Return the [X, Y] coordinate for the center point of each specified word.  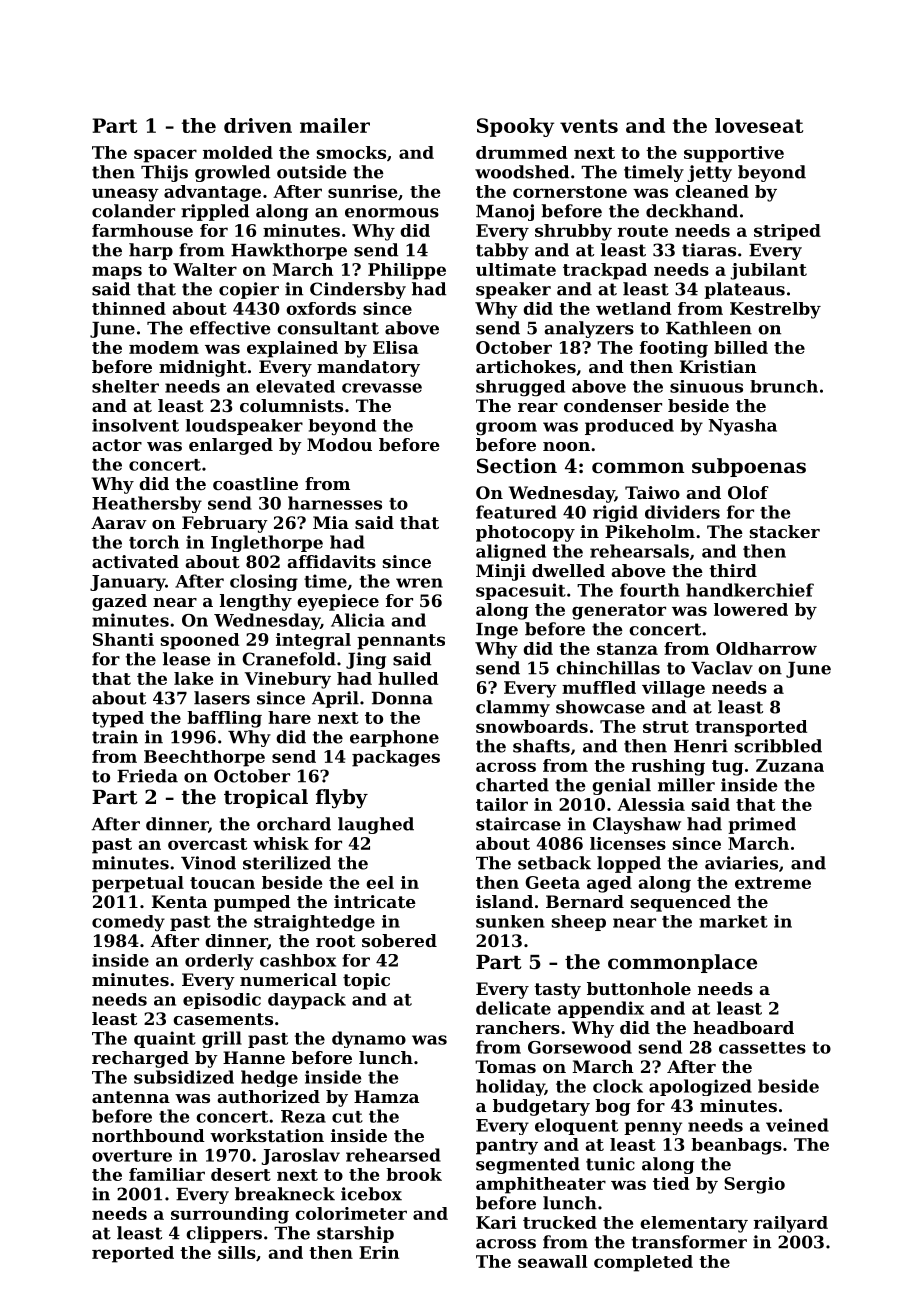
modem [164, 347]
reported [133, 1254]
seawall [552, 1261]
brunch [784, 386]
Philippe [407, 271]
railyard [791, 1224]
